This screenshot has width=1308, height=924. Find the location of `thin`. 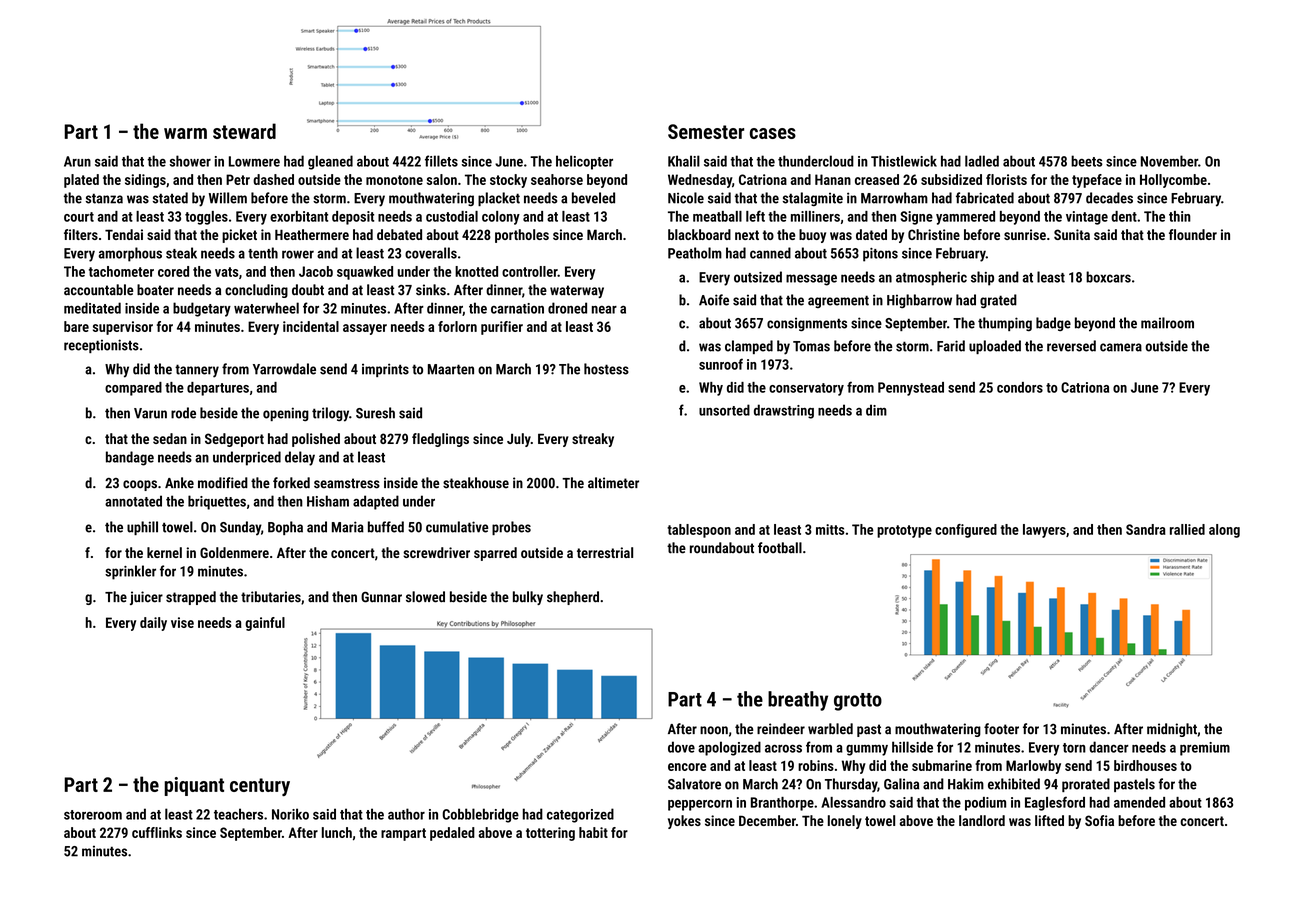

thin is located at coordinates (1180, 216).
